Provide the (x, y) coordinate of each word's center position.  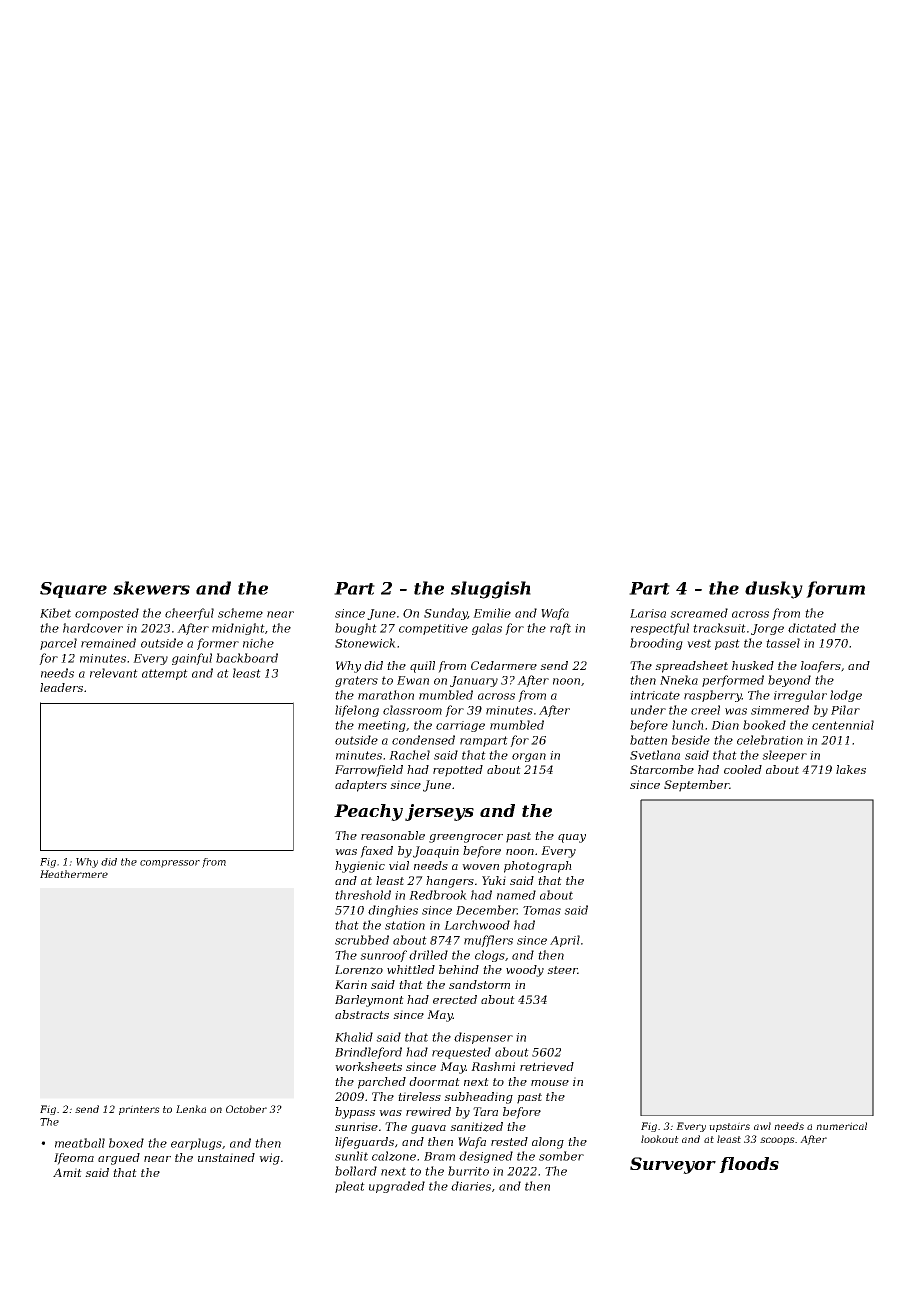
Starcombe (662, 769)
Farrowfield (369, 771)
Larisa (648, 613)
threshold (363, 895)
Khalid (354, 1037)
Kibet (55, 613)
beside (691, 740)
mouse (550, 1083)
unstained (226, 1157)
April (565, 941)
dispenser (483, 1038)
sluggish (491, 590)
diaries (471, 1186)
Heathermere (74, 874)
